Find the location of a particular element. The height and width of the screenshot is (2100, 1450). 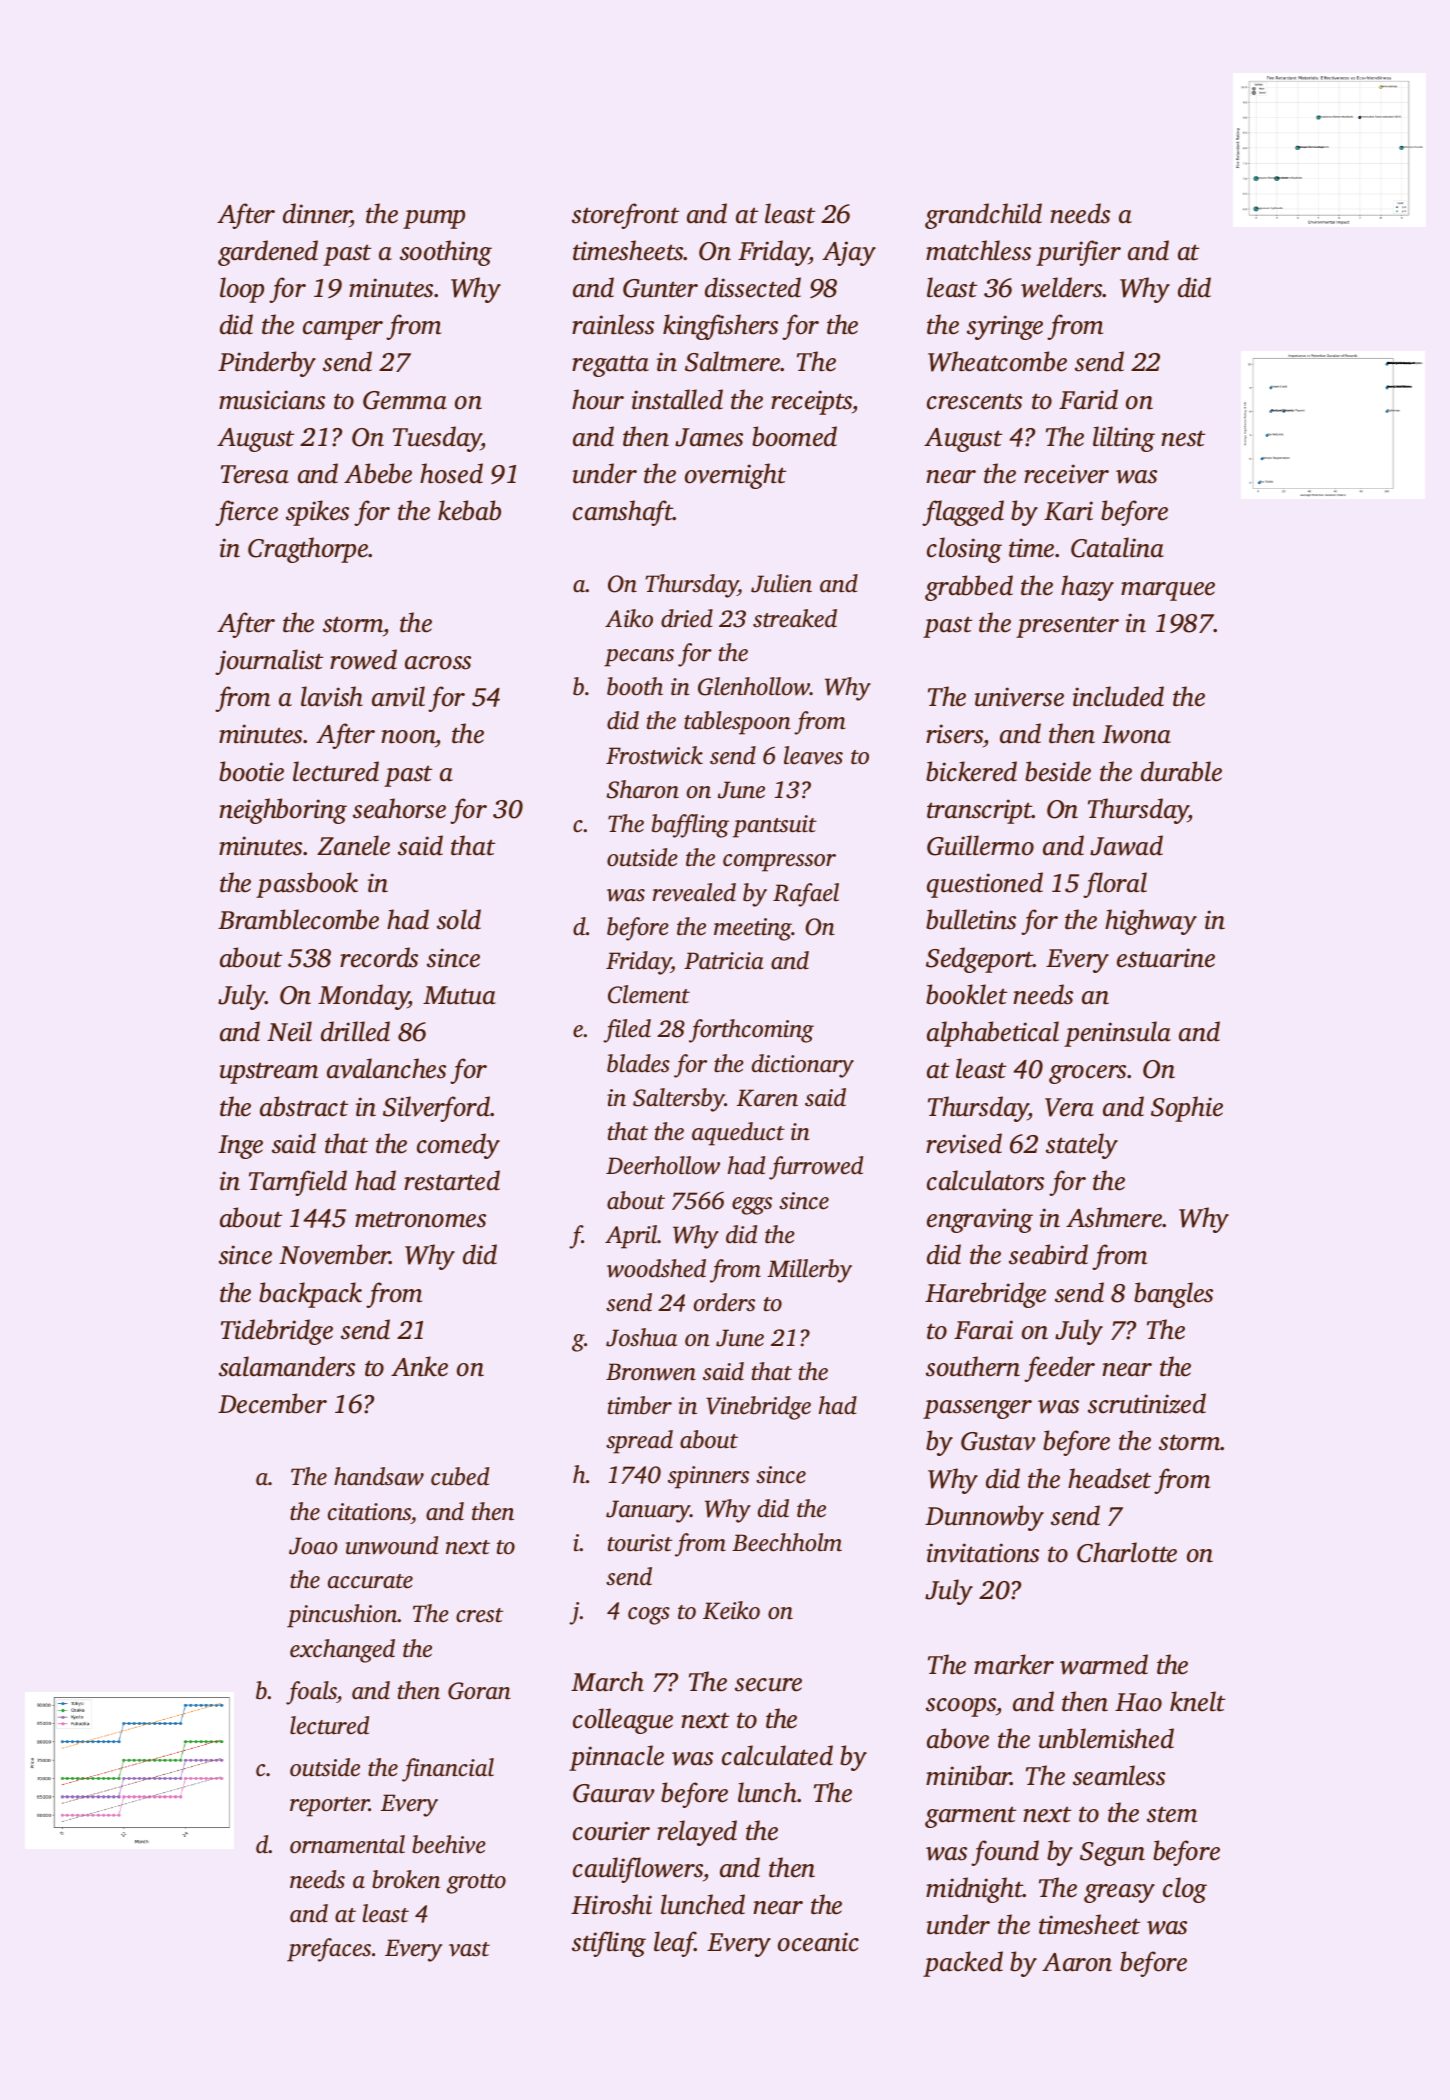

dinner is located at coordinates (317, 213).
